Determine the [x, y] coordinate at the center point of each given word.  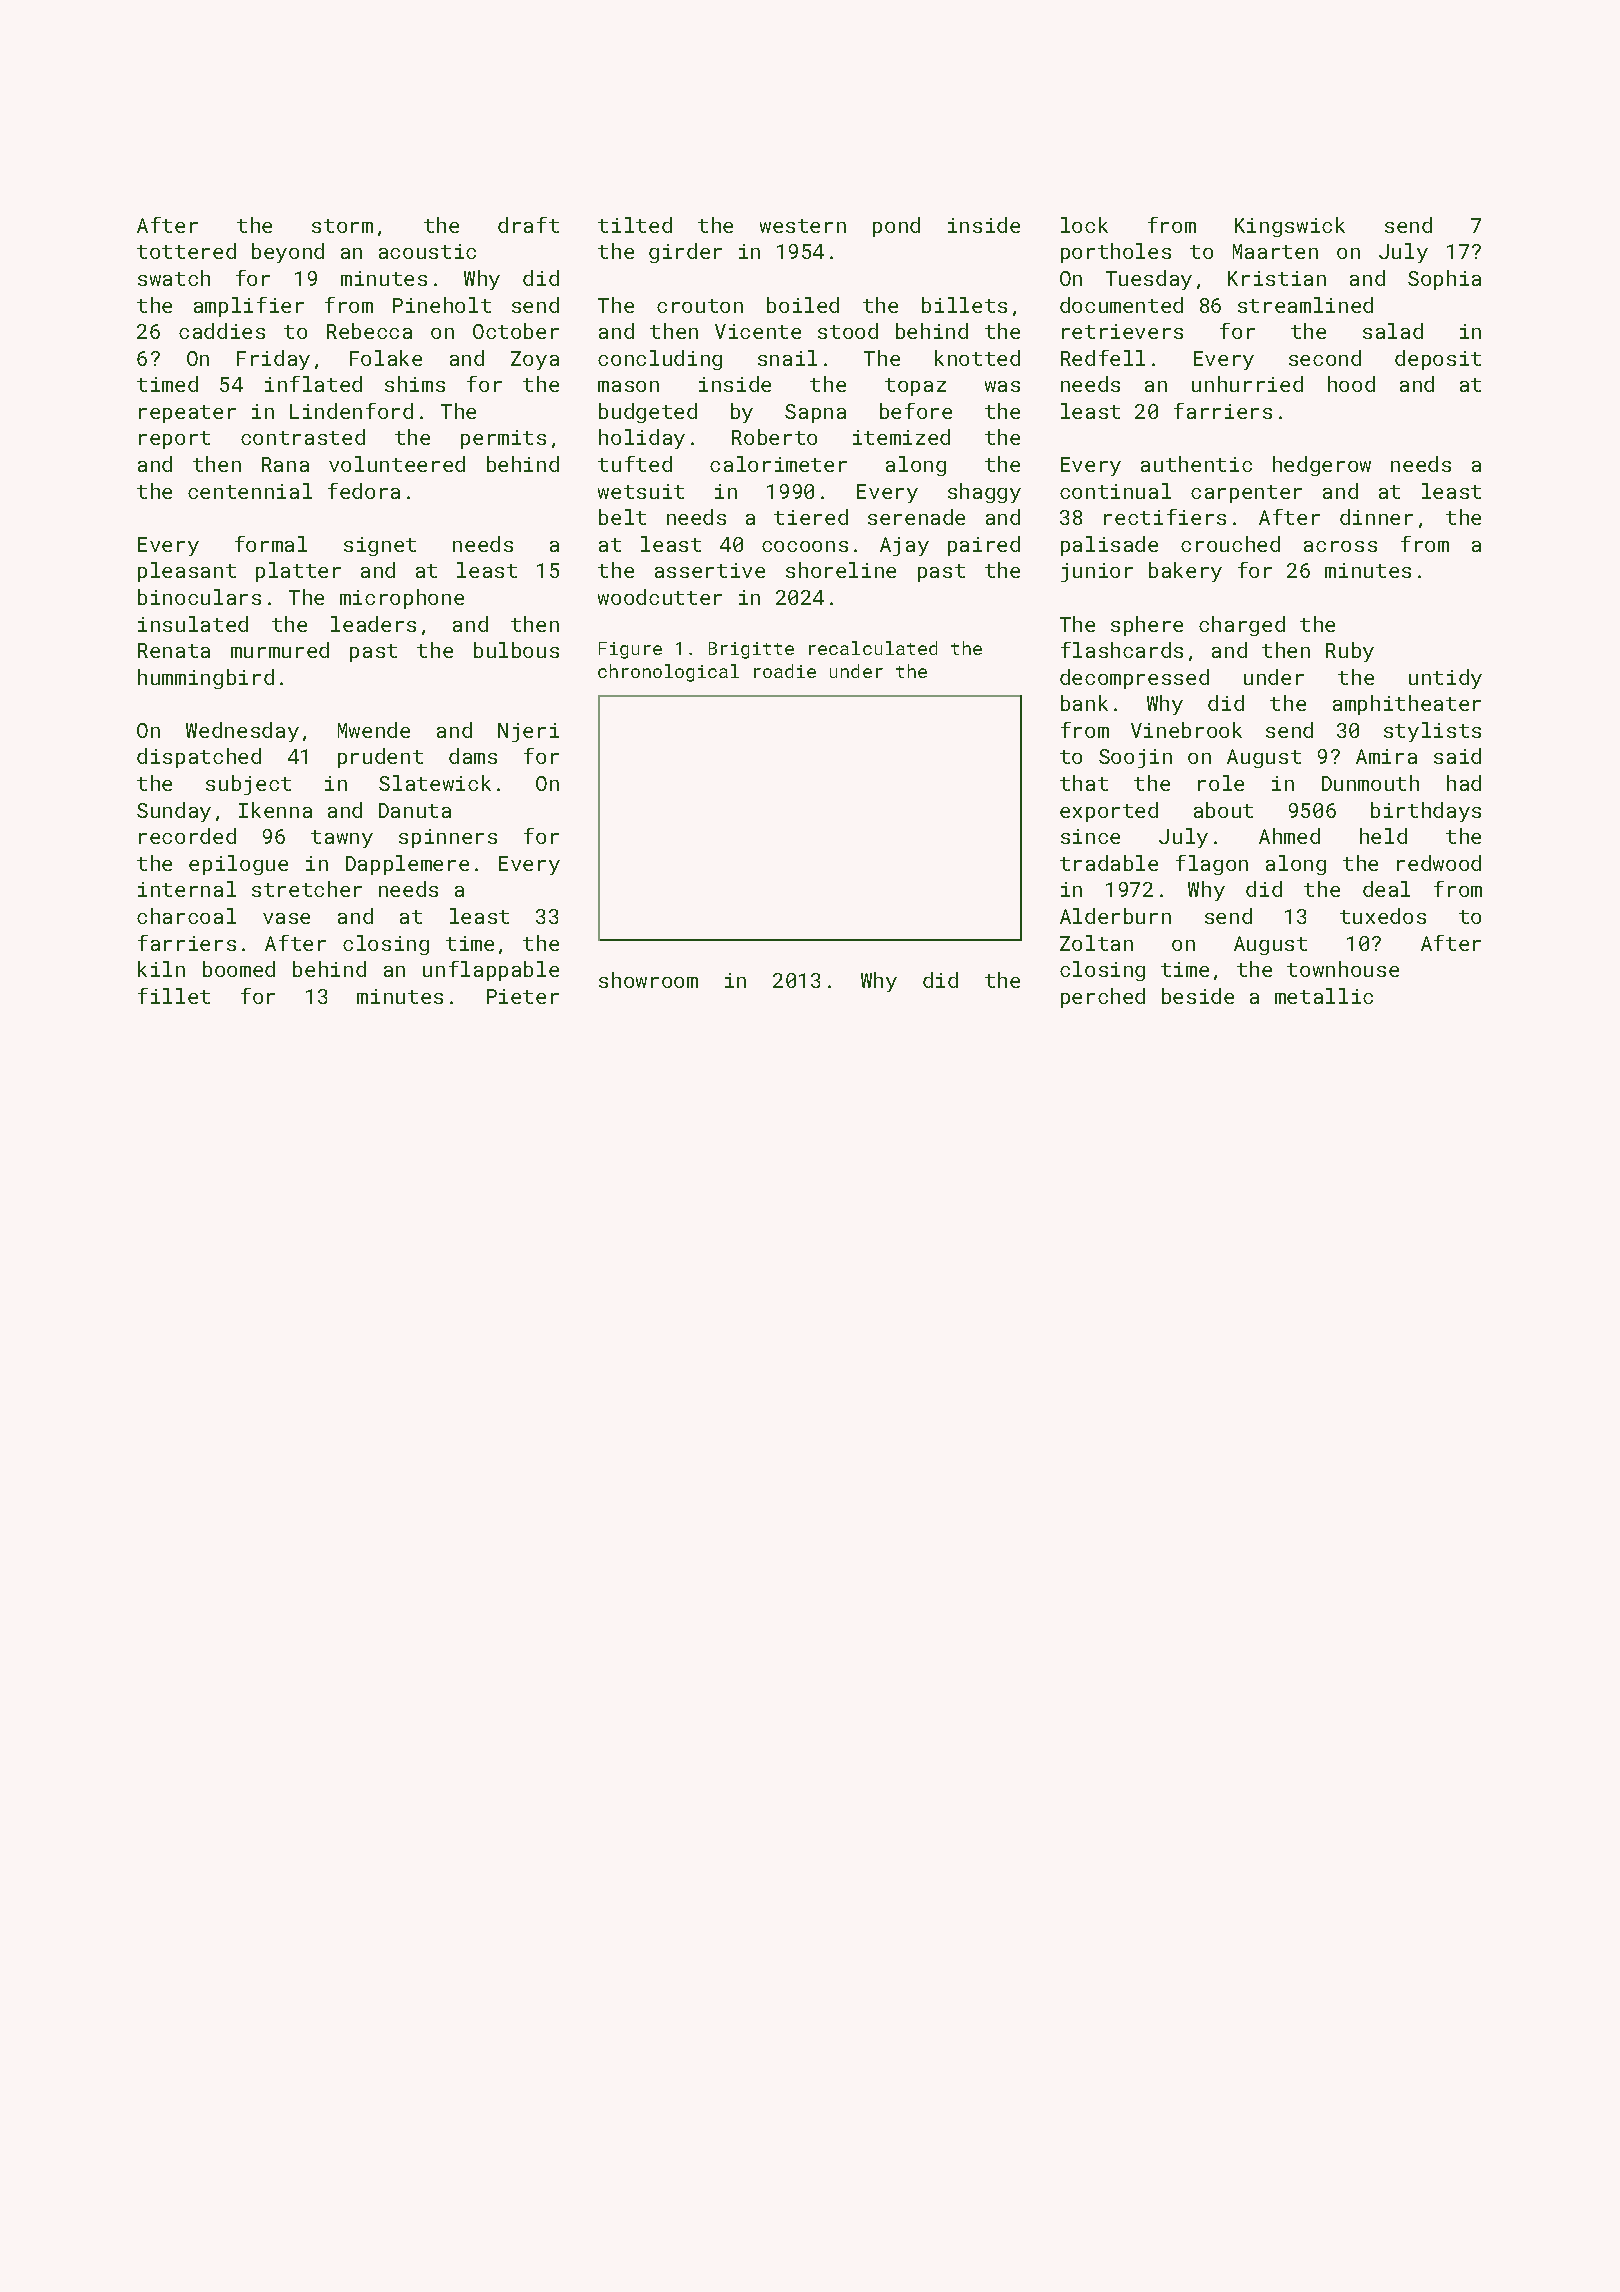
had [1464, 783]
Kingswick [1290, 227]
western [803, 226]
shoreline [841, 570]
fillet [174, 996]
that [1084, 783]
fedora [364, 491]
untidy [1445, 679]
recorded [187, 836]
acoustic [427, 251]
